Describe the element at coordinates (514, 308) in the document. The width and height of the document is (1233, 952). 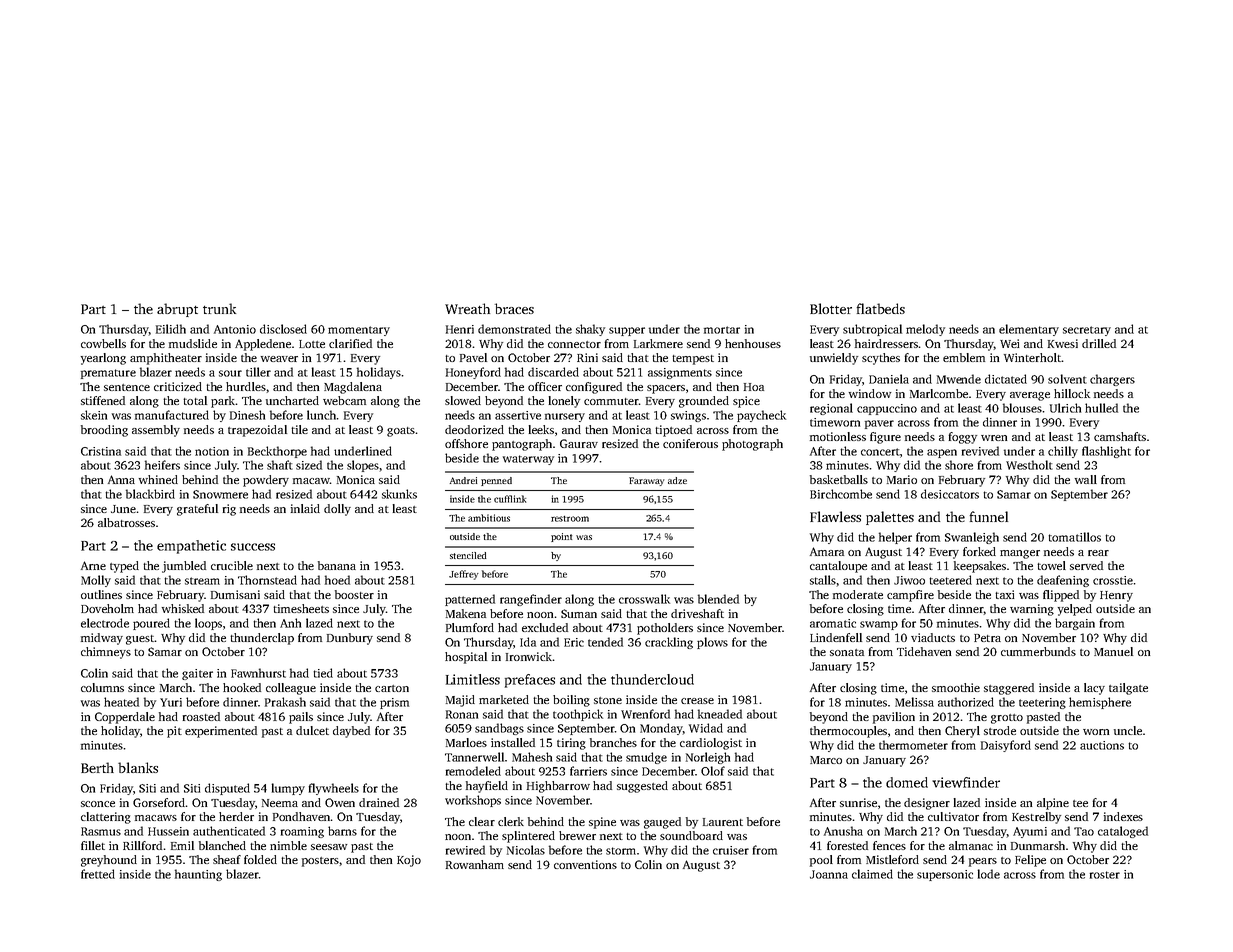
I see `braces` at that location.
